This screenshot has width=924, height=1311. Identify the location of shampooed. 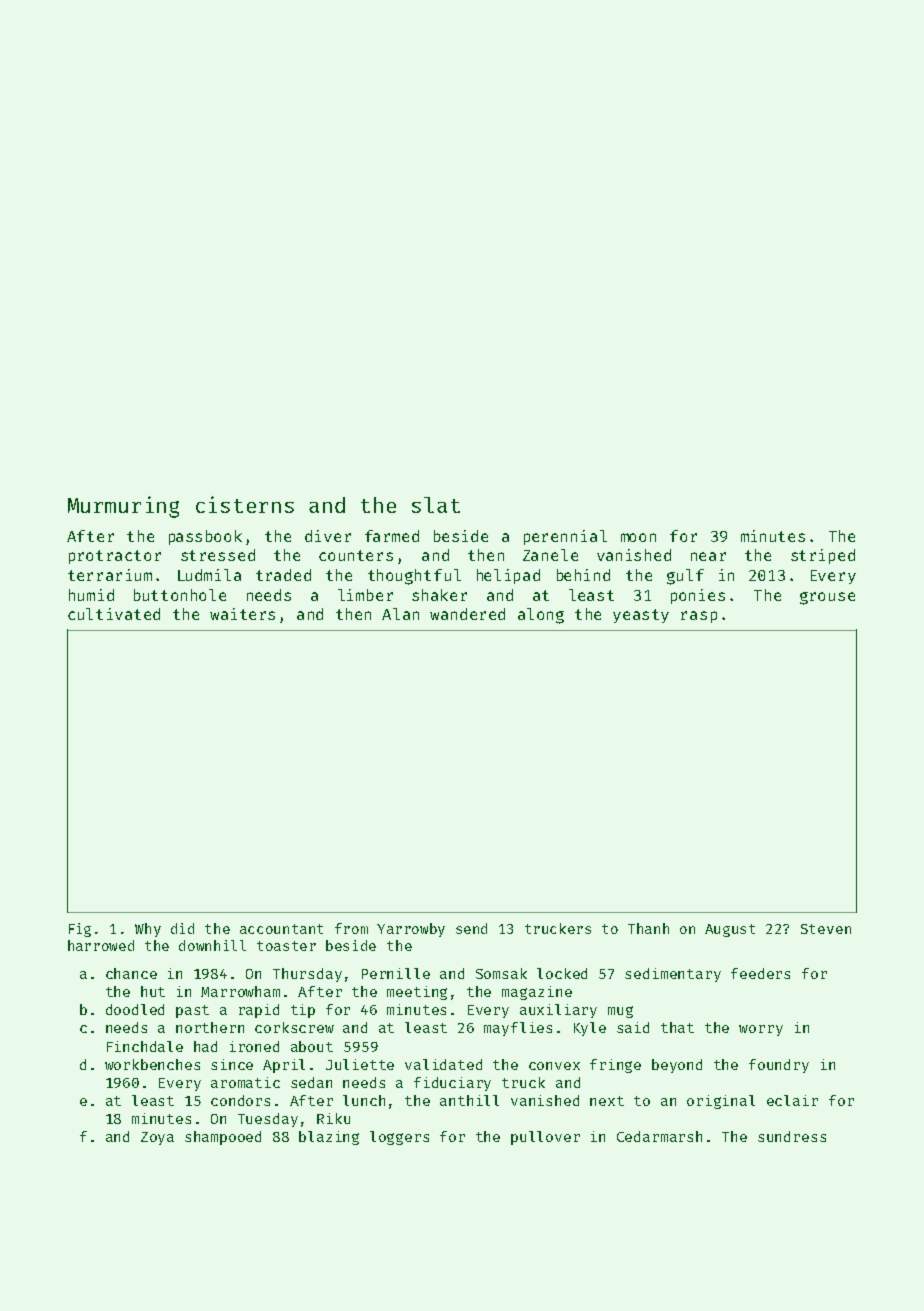
(223, 1138).
